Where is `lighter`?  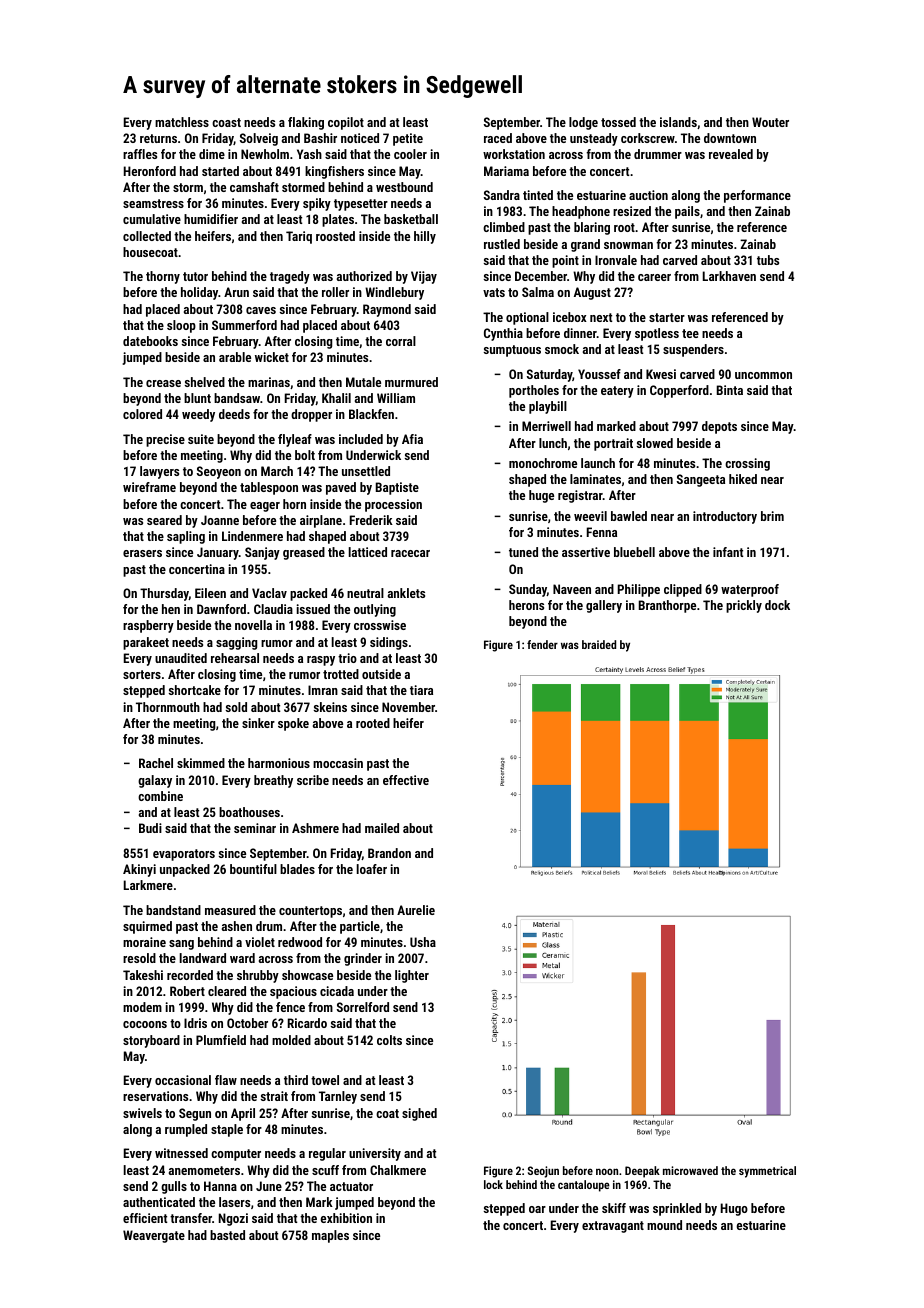
lighter is located at coordinates (412, 976).
